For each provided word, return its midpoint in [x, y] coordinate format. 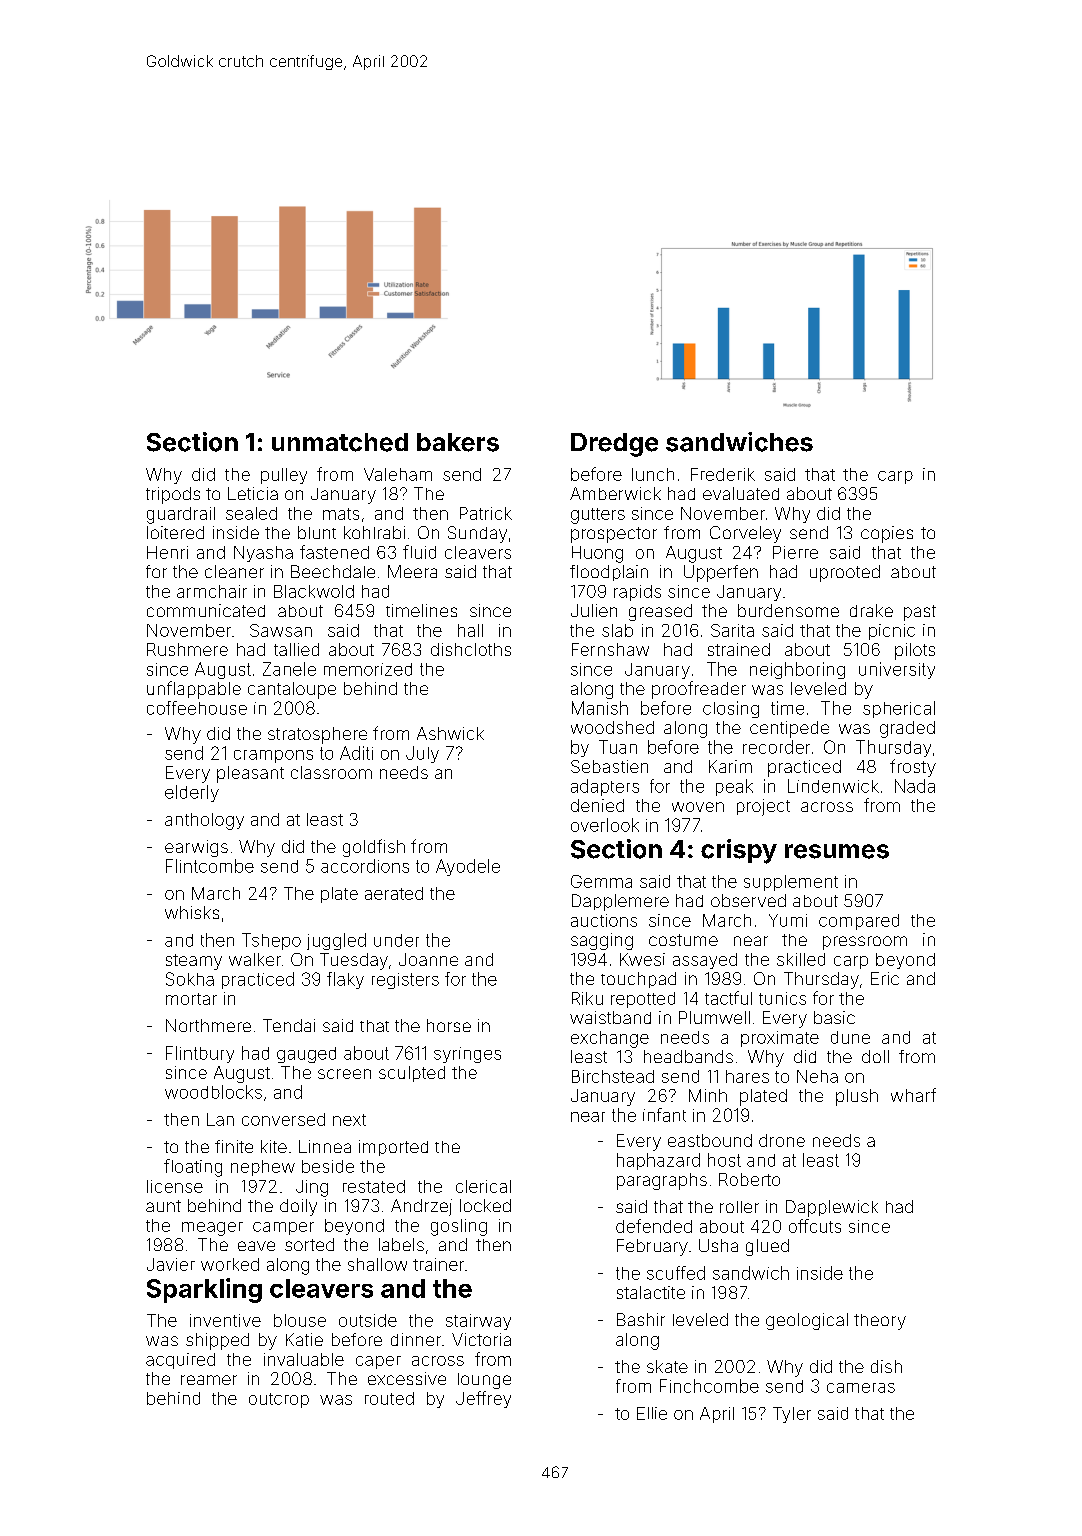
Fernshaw [610, 649]
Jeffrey [483, 1399]
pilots [915, 651]
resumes [837, 851]
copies [887, 534]
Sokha [190, 979]
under [396, 940]
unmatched [340, 442]
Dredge [614, 445]
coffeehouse [197, 708]
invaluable [304, 1359]
